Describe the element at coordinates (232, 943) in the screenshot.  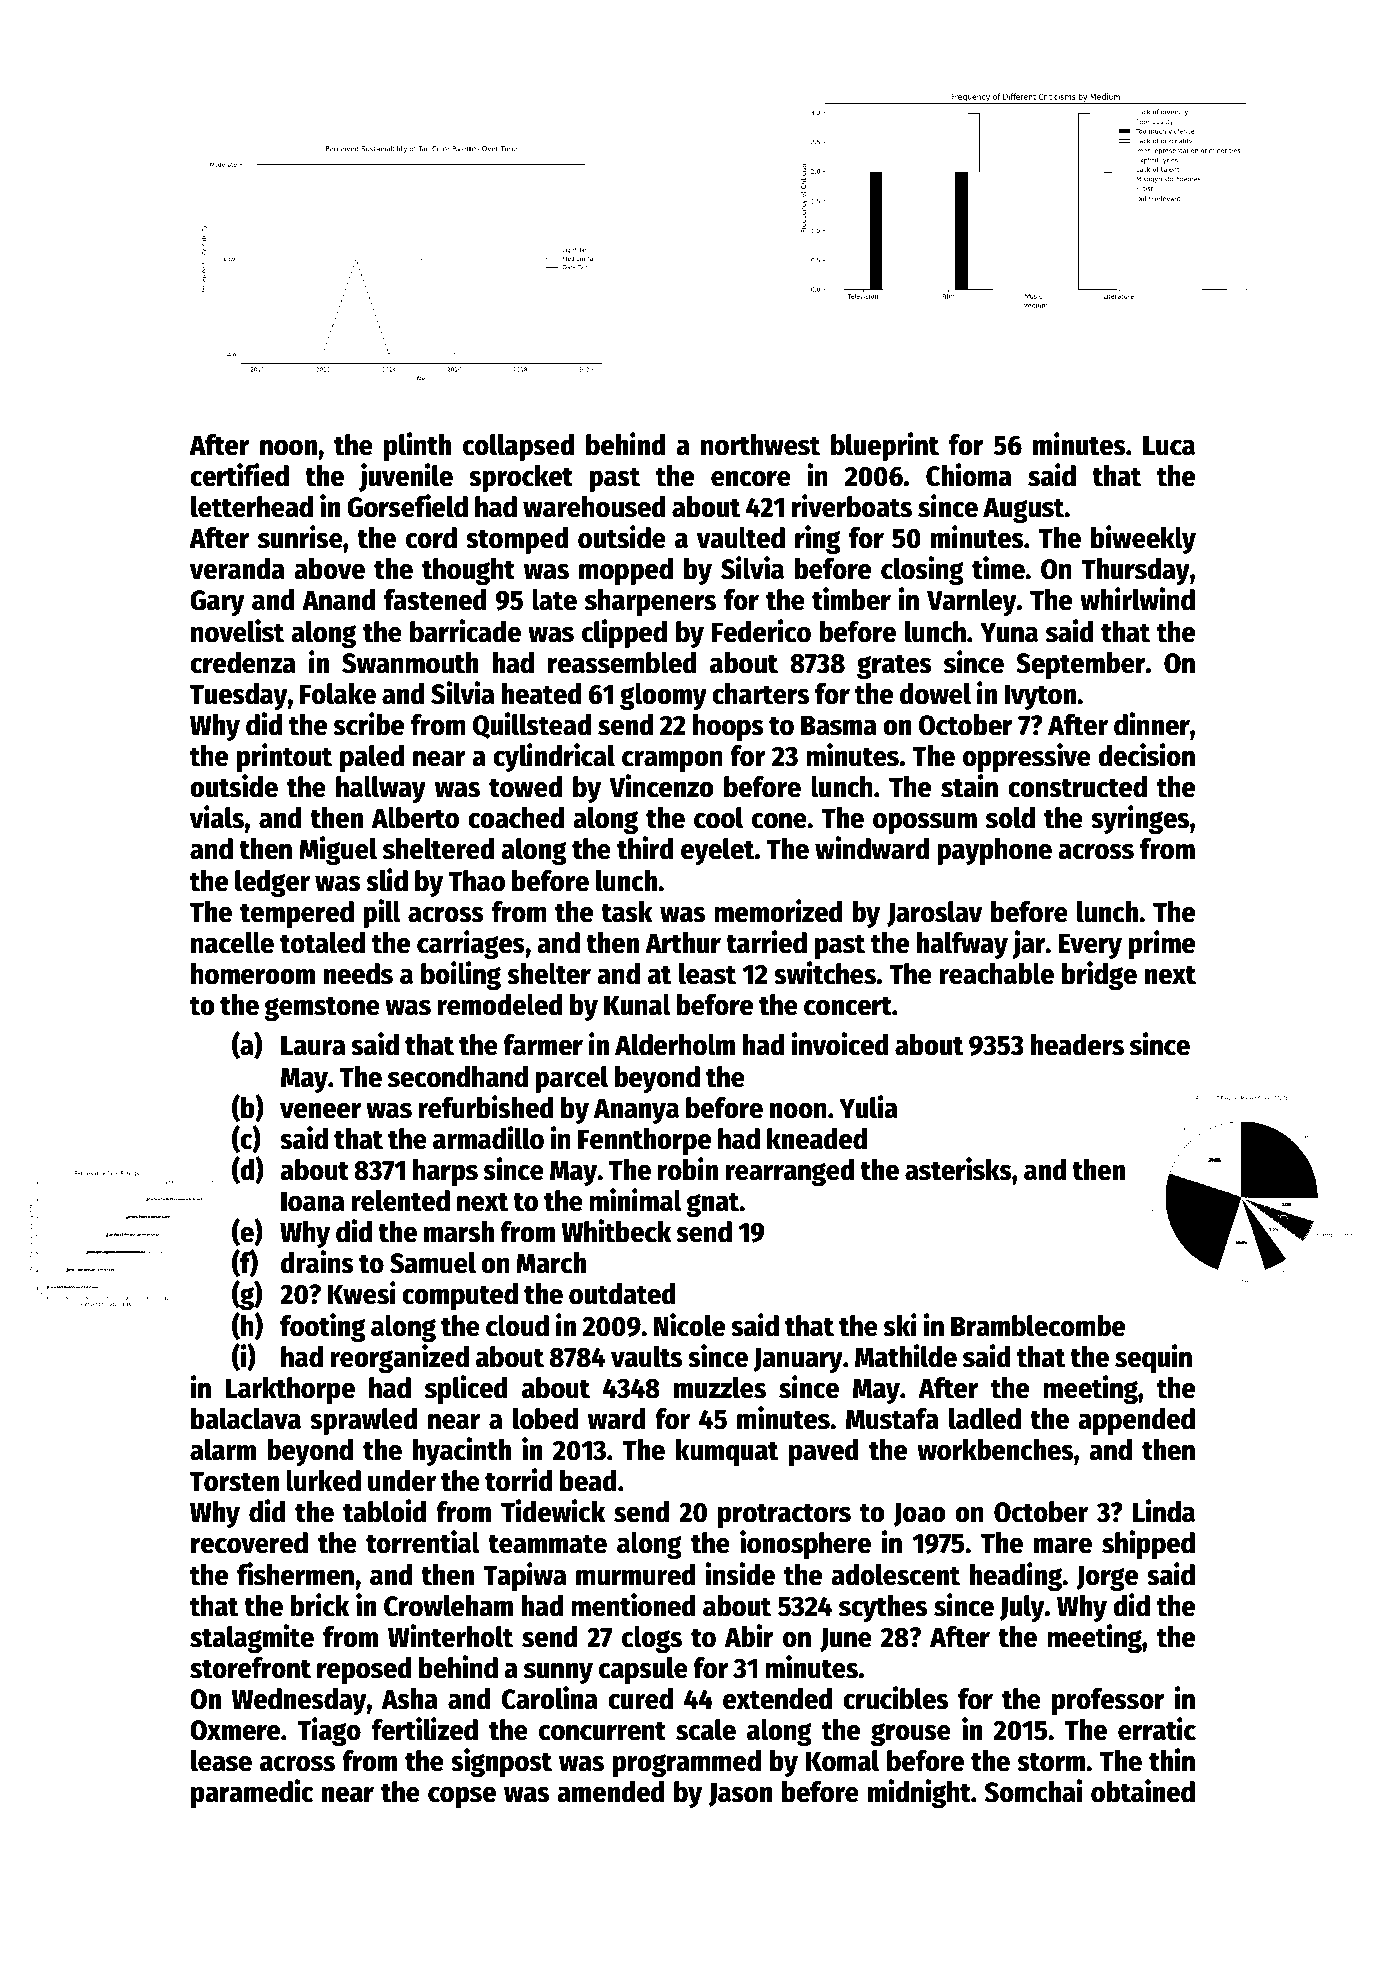
I see `nacelle` at that location.
